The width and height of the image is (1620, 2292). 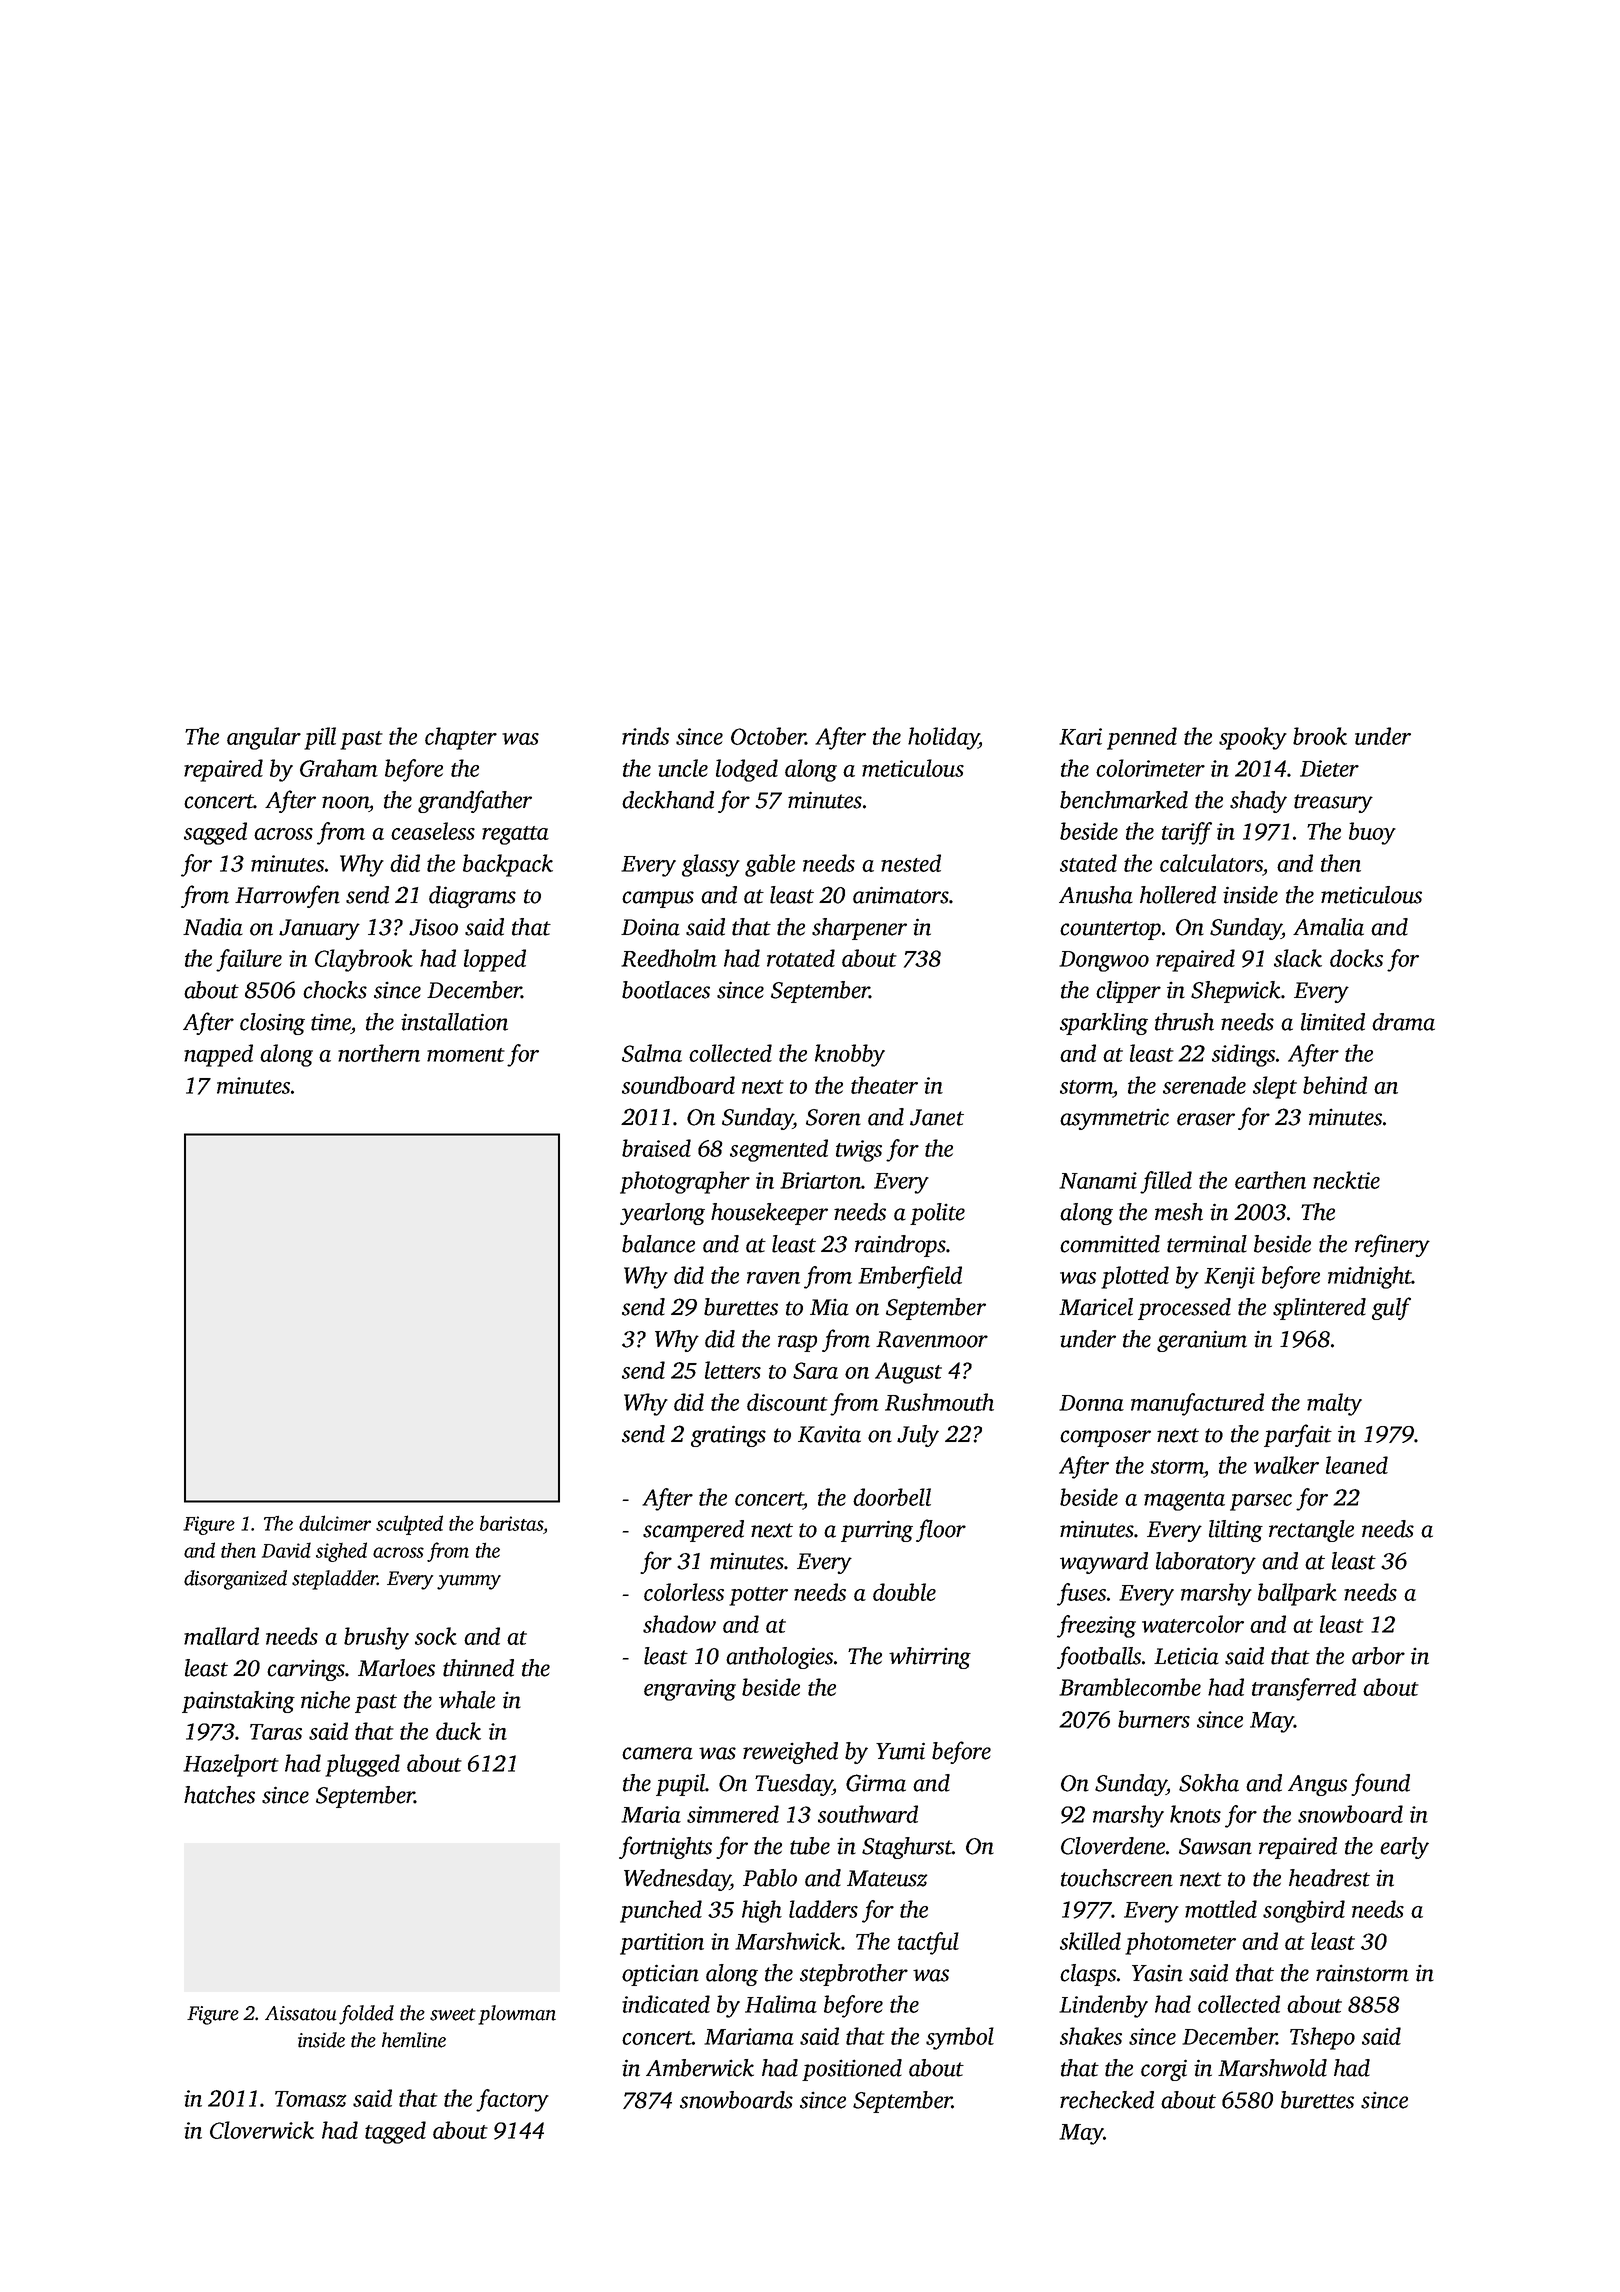 What do you see at coordinates (693, 1531) in the image?
I see `scampered` at bounding box center [693, 1531].
